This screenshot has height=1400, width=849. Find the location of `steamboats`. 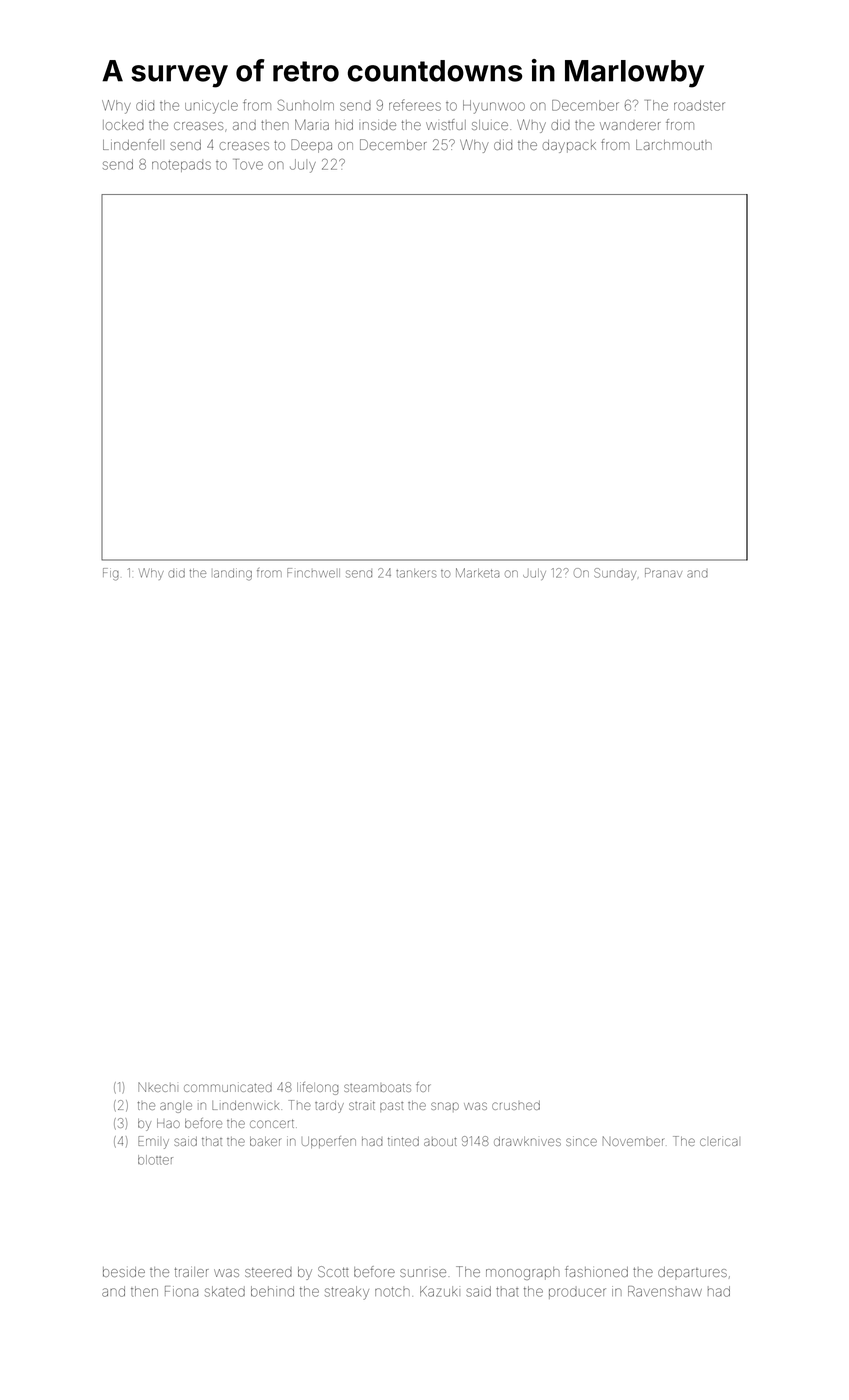

steamboats is located at coordinates (377, 1087).
